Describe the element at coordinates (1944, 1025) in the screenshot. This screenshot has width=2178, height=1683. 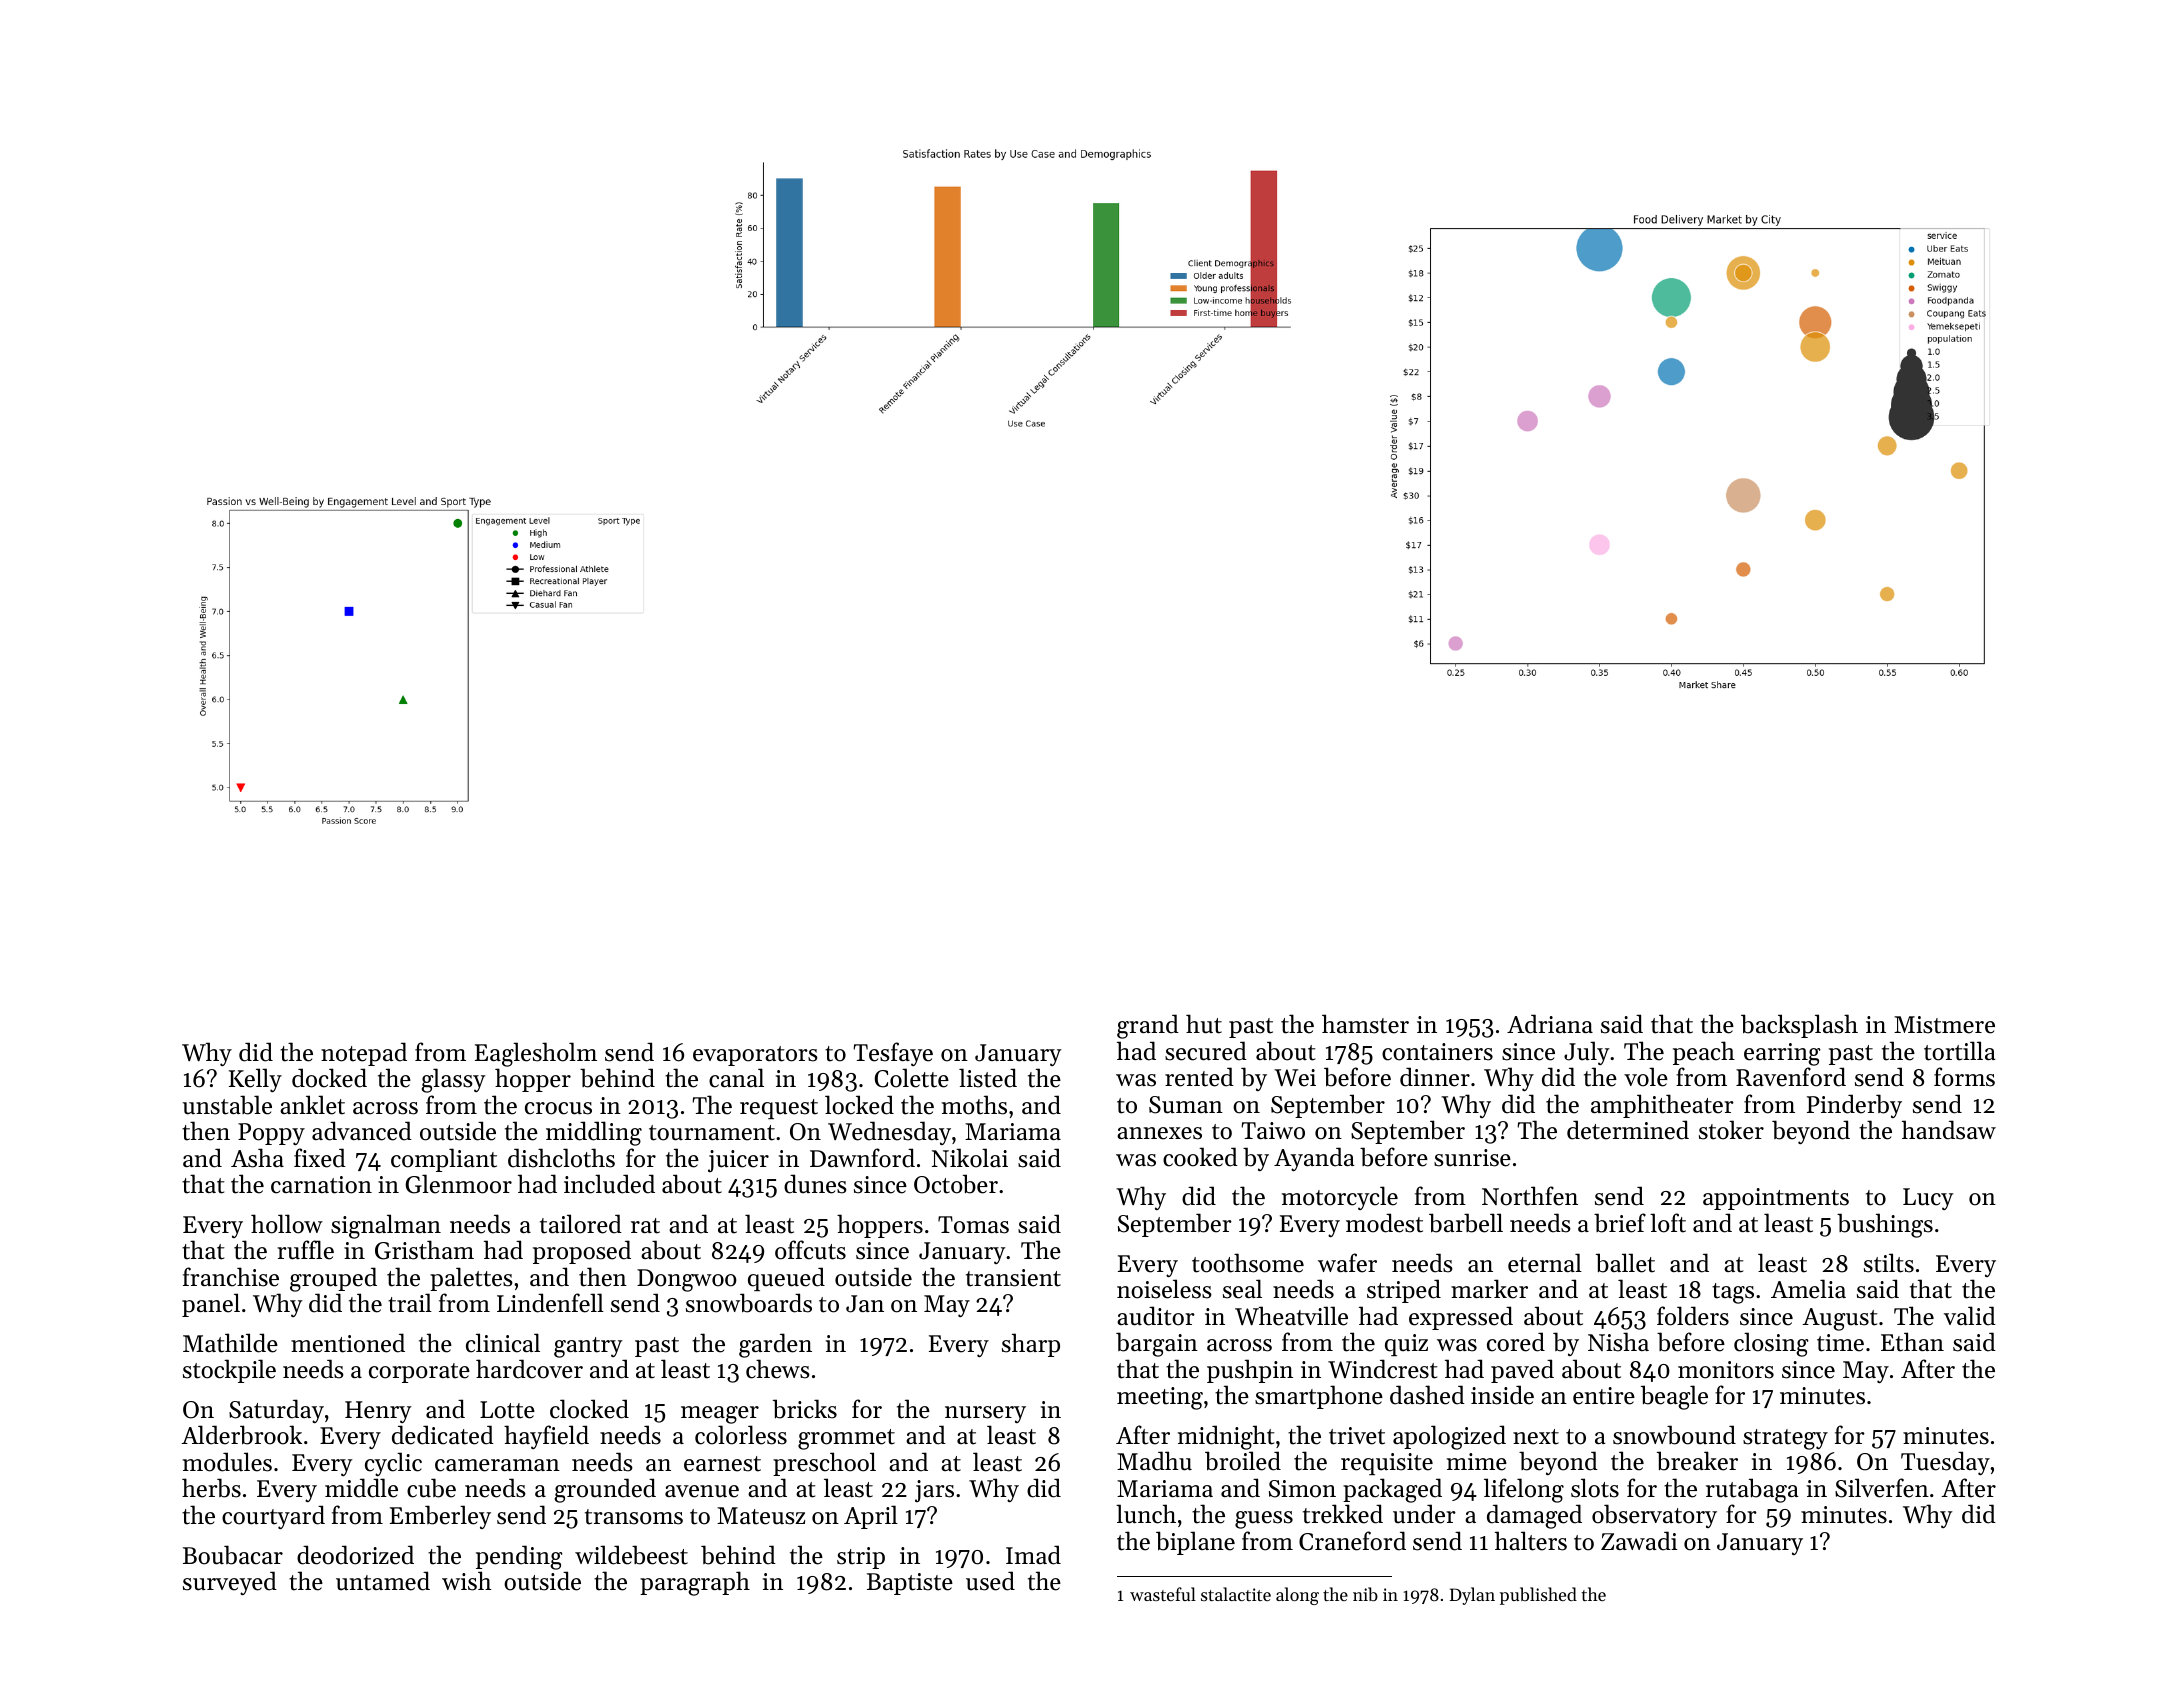
I see `Mistmere` at that location.
